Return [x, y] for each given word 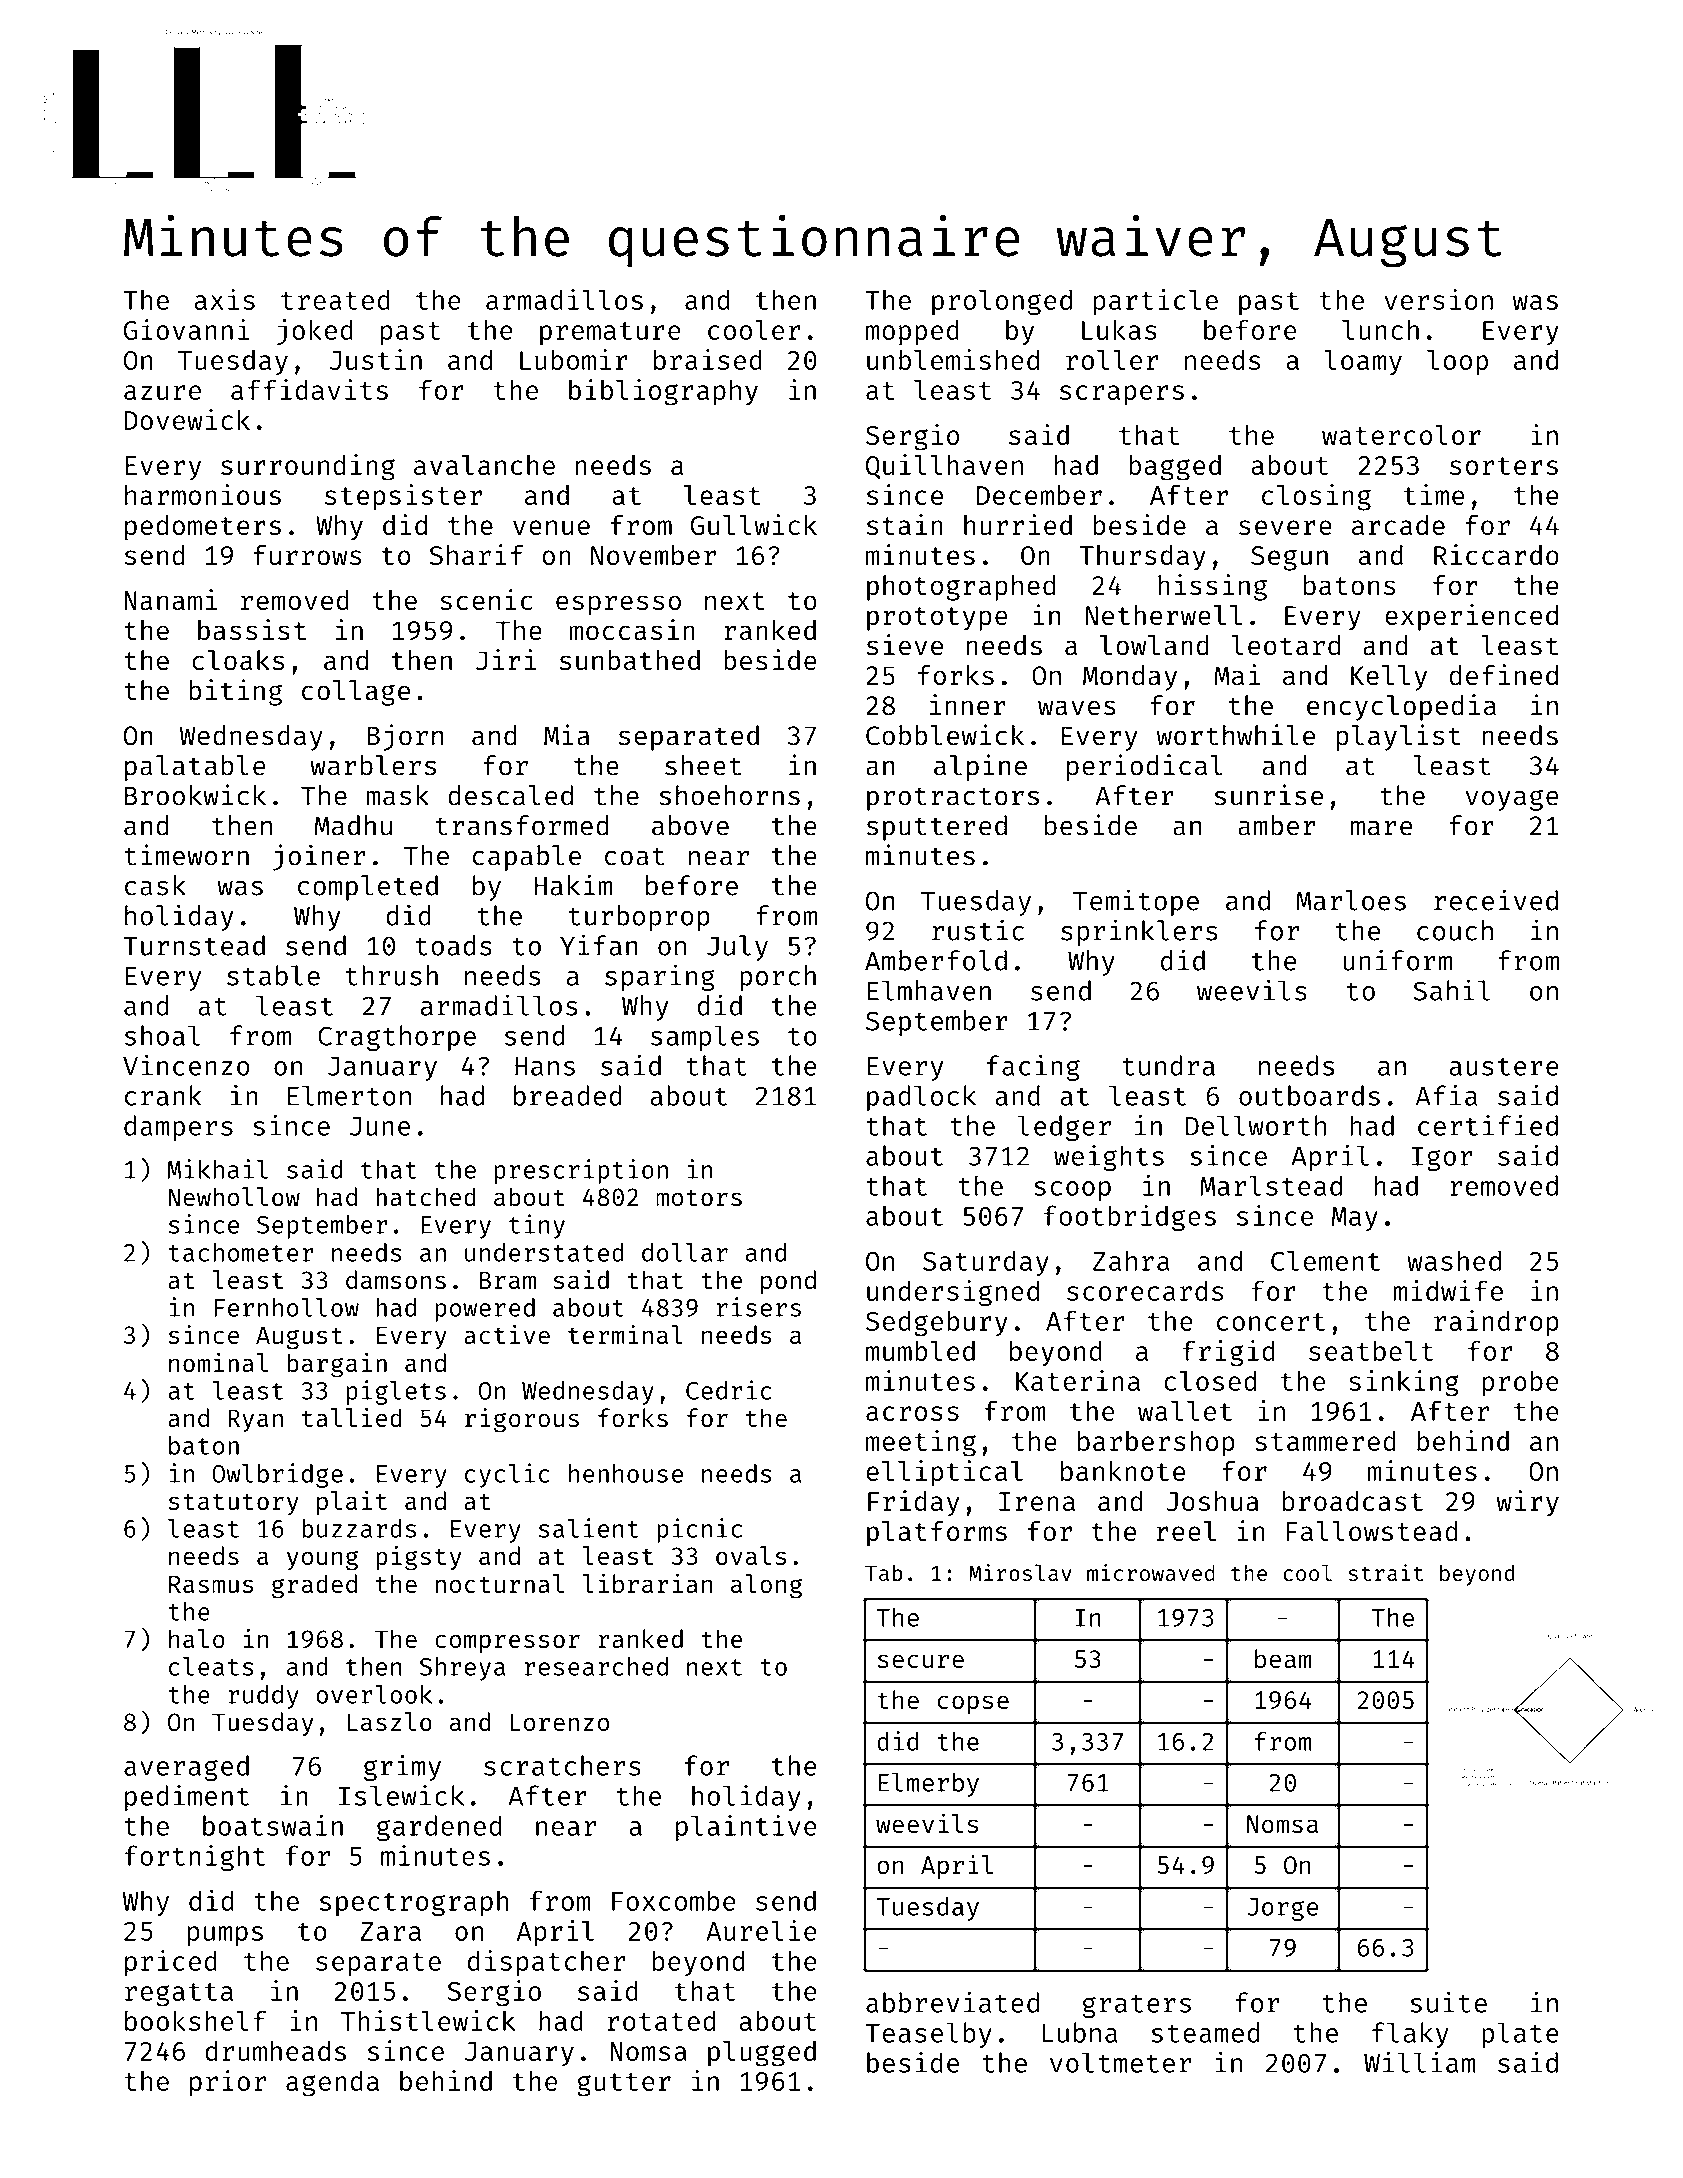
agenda [332, 2083]
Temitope [1136, 902]
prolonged [1002, 302]
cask [155, 885]
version [1438, 299]
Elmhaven [929, 990]
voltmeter [1120, 2062]
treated [335, 299]
